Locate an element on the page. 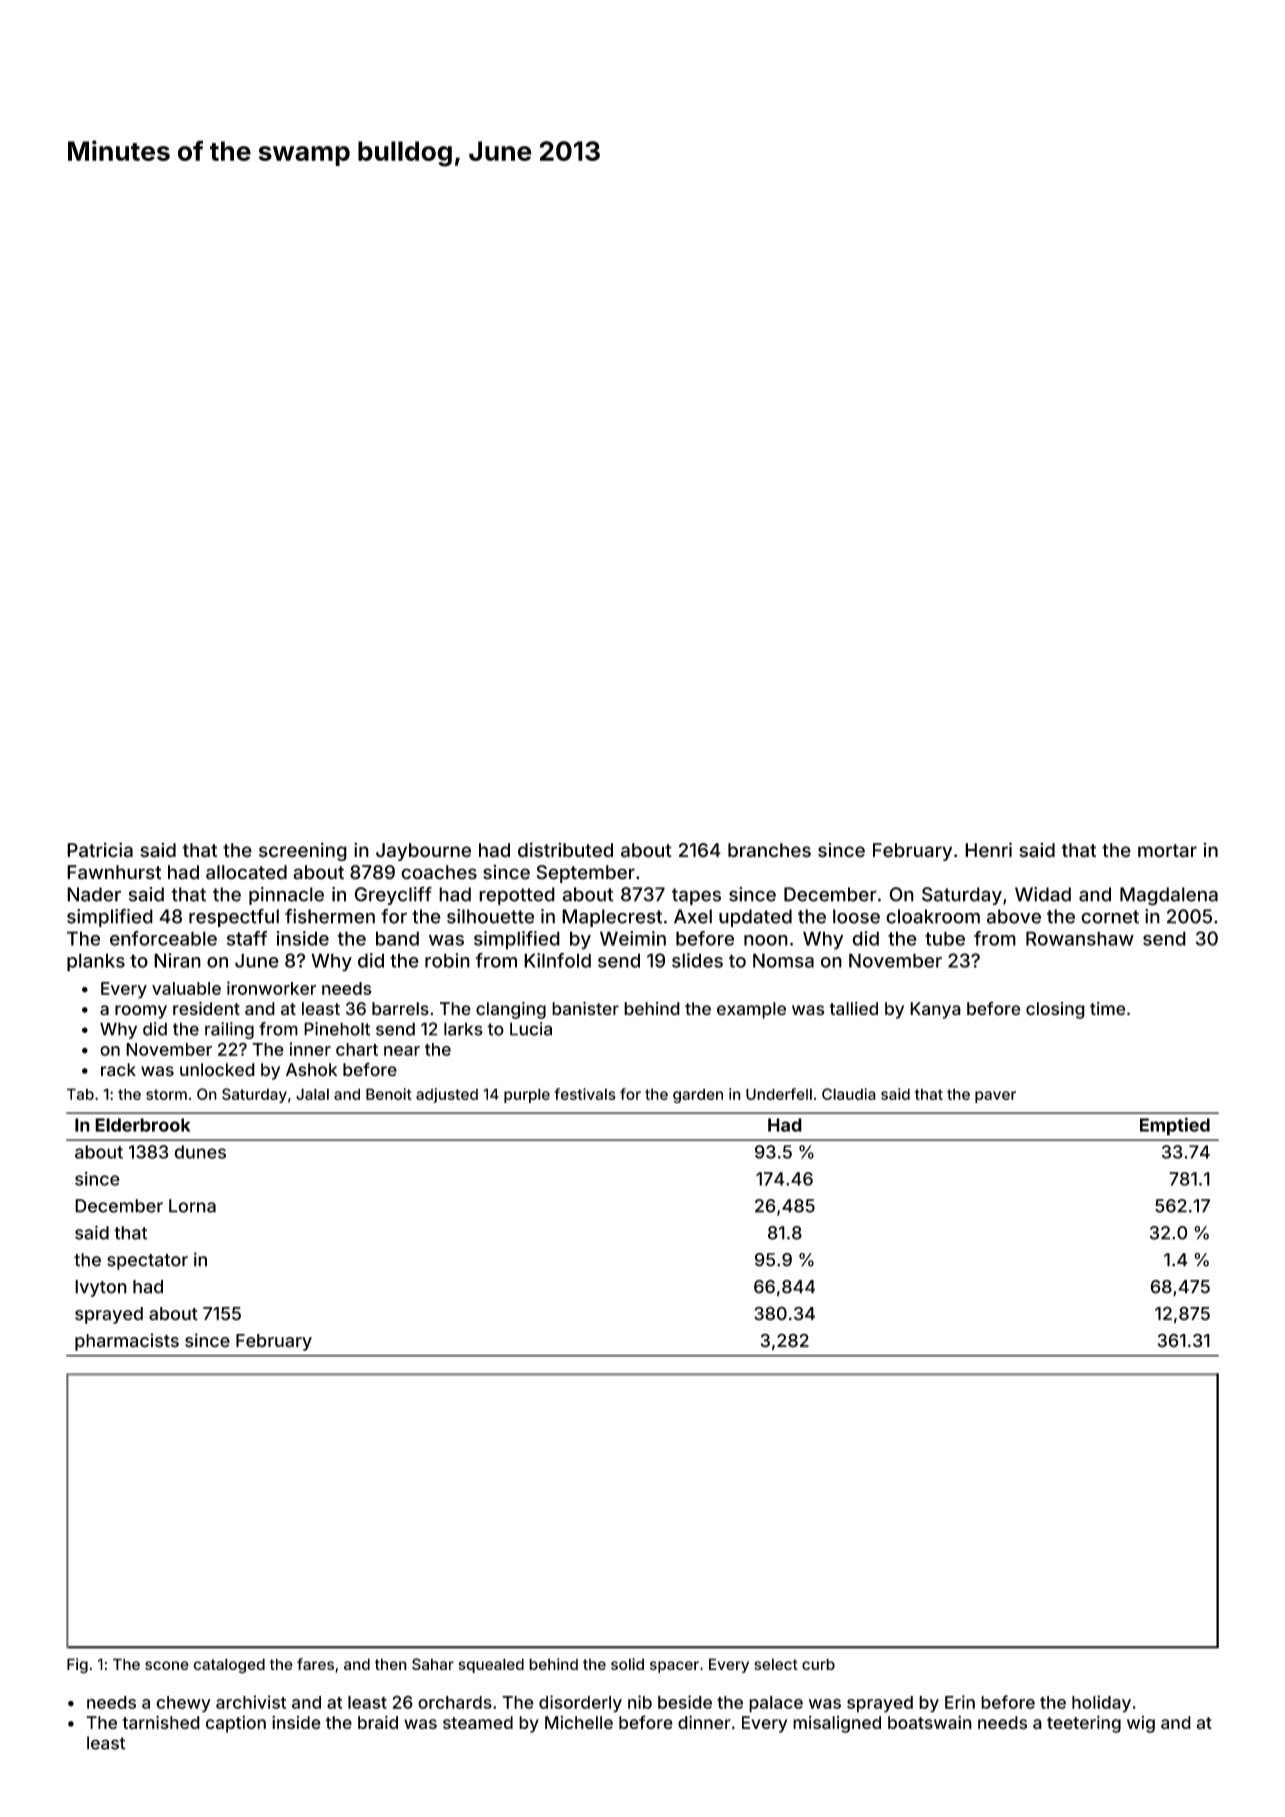  Emptied is located at coordinates (1175, 1126).
